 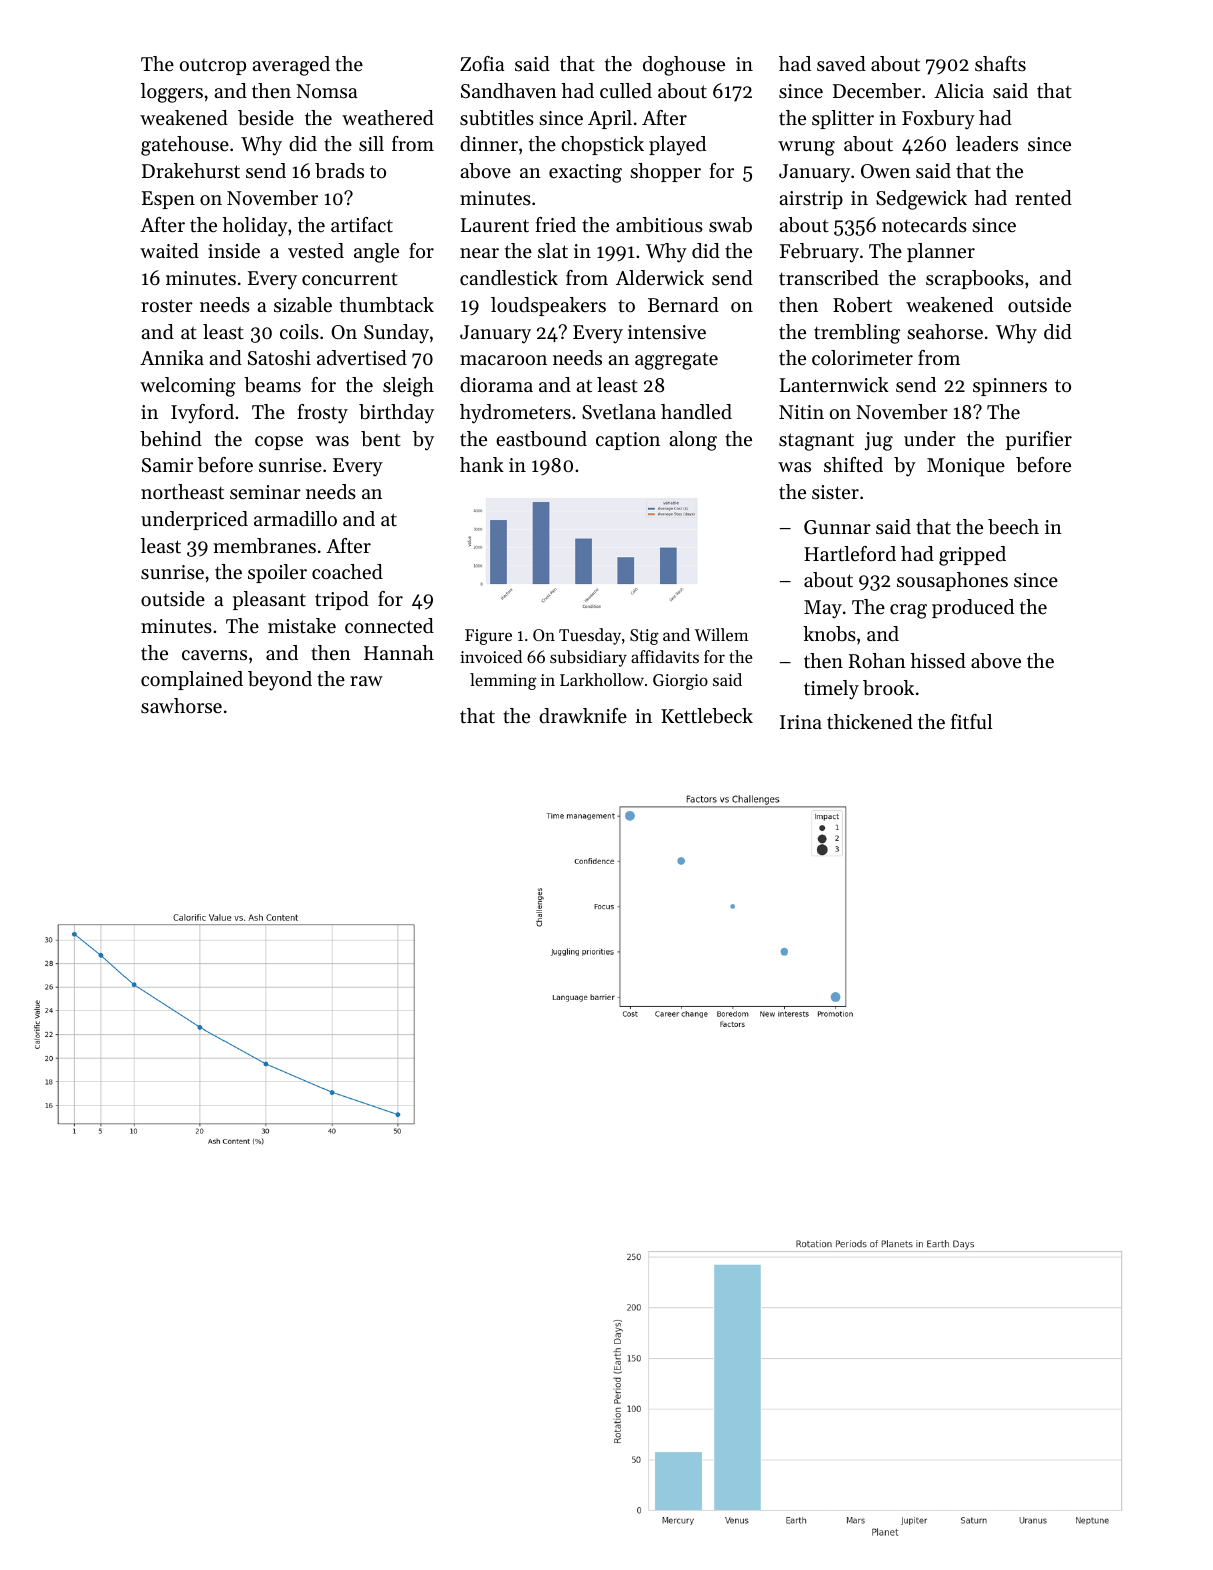 I want to click on played, so click(x=677, y=146).
